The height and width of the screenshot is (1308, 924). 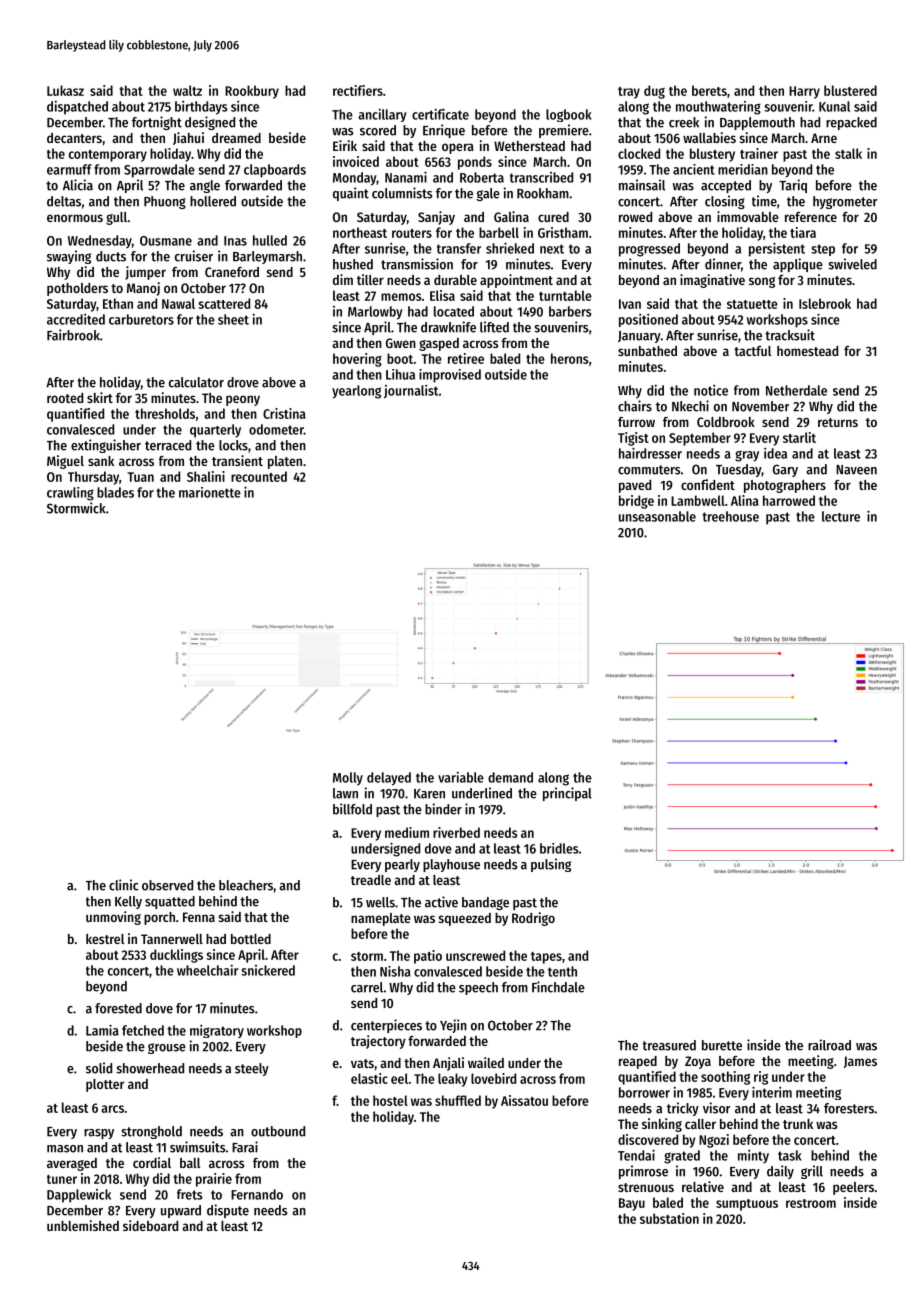 I want to click on dispute, so click(x=228, y=1211).
